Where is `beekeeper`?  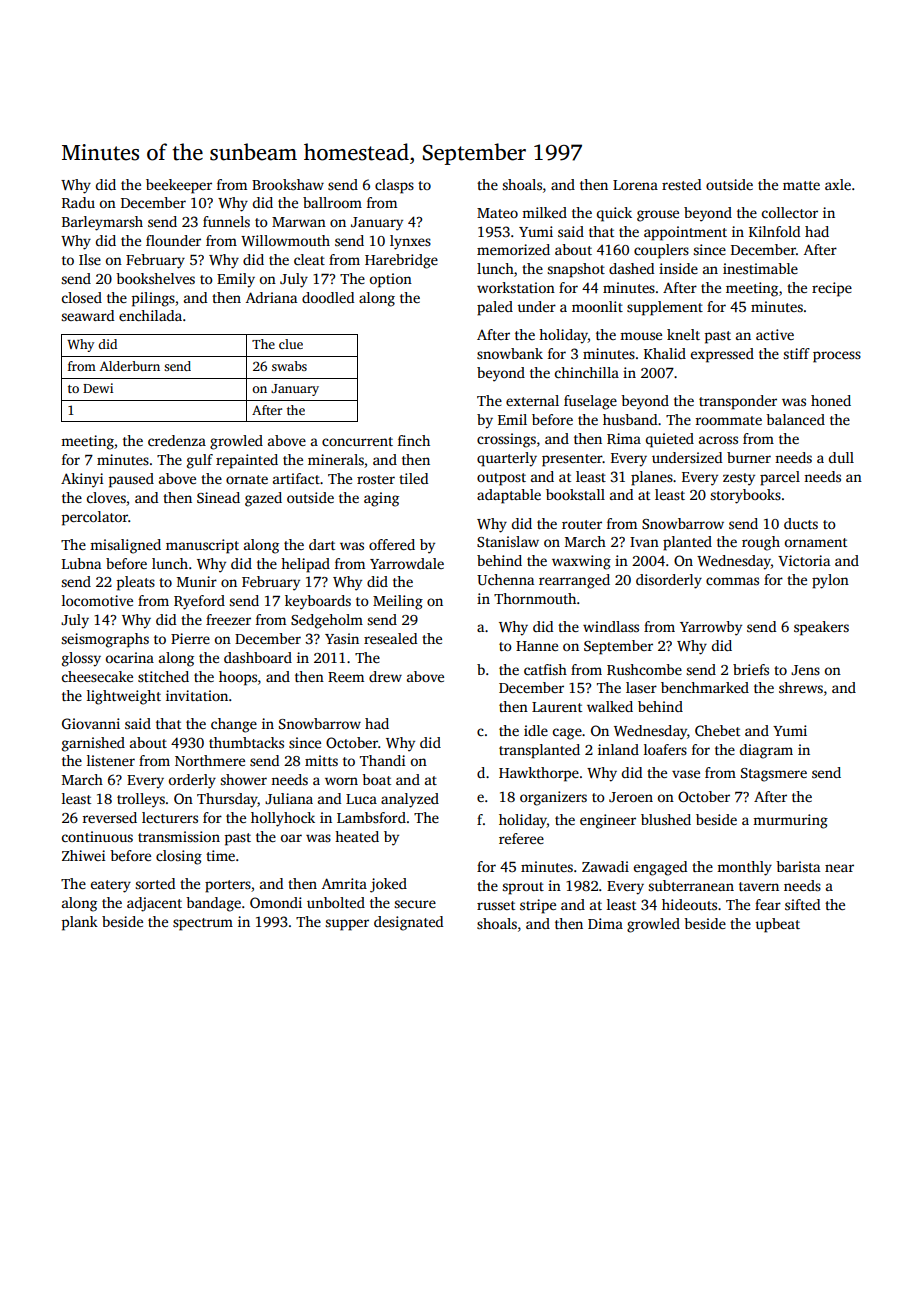 beekeeper is located at coordinates (179, 186).
